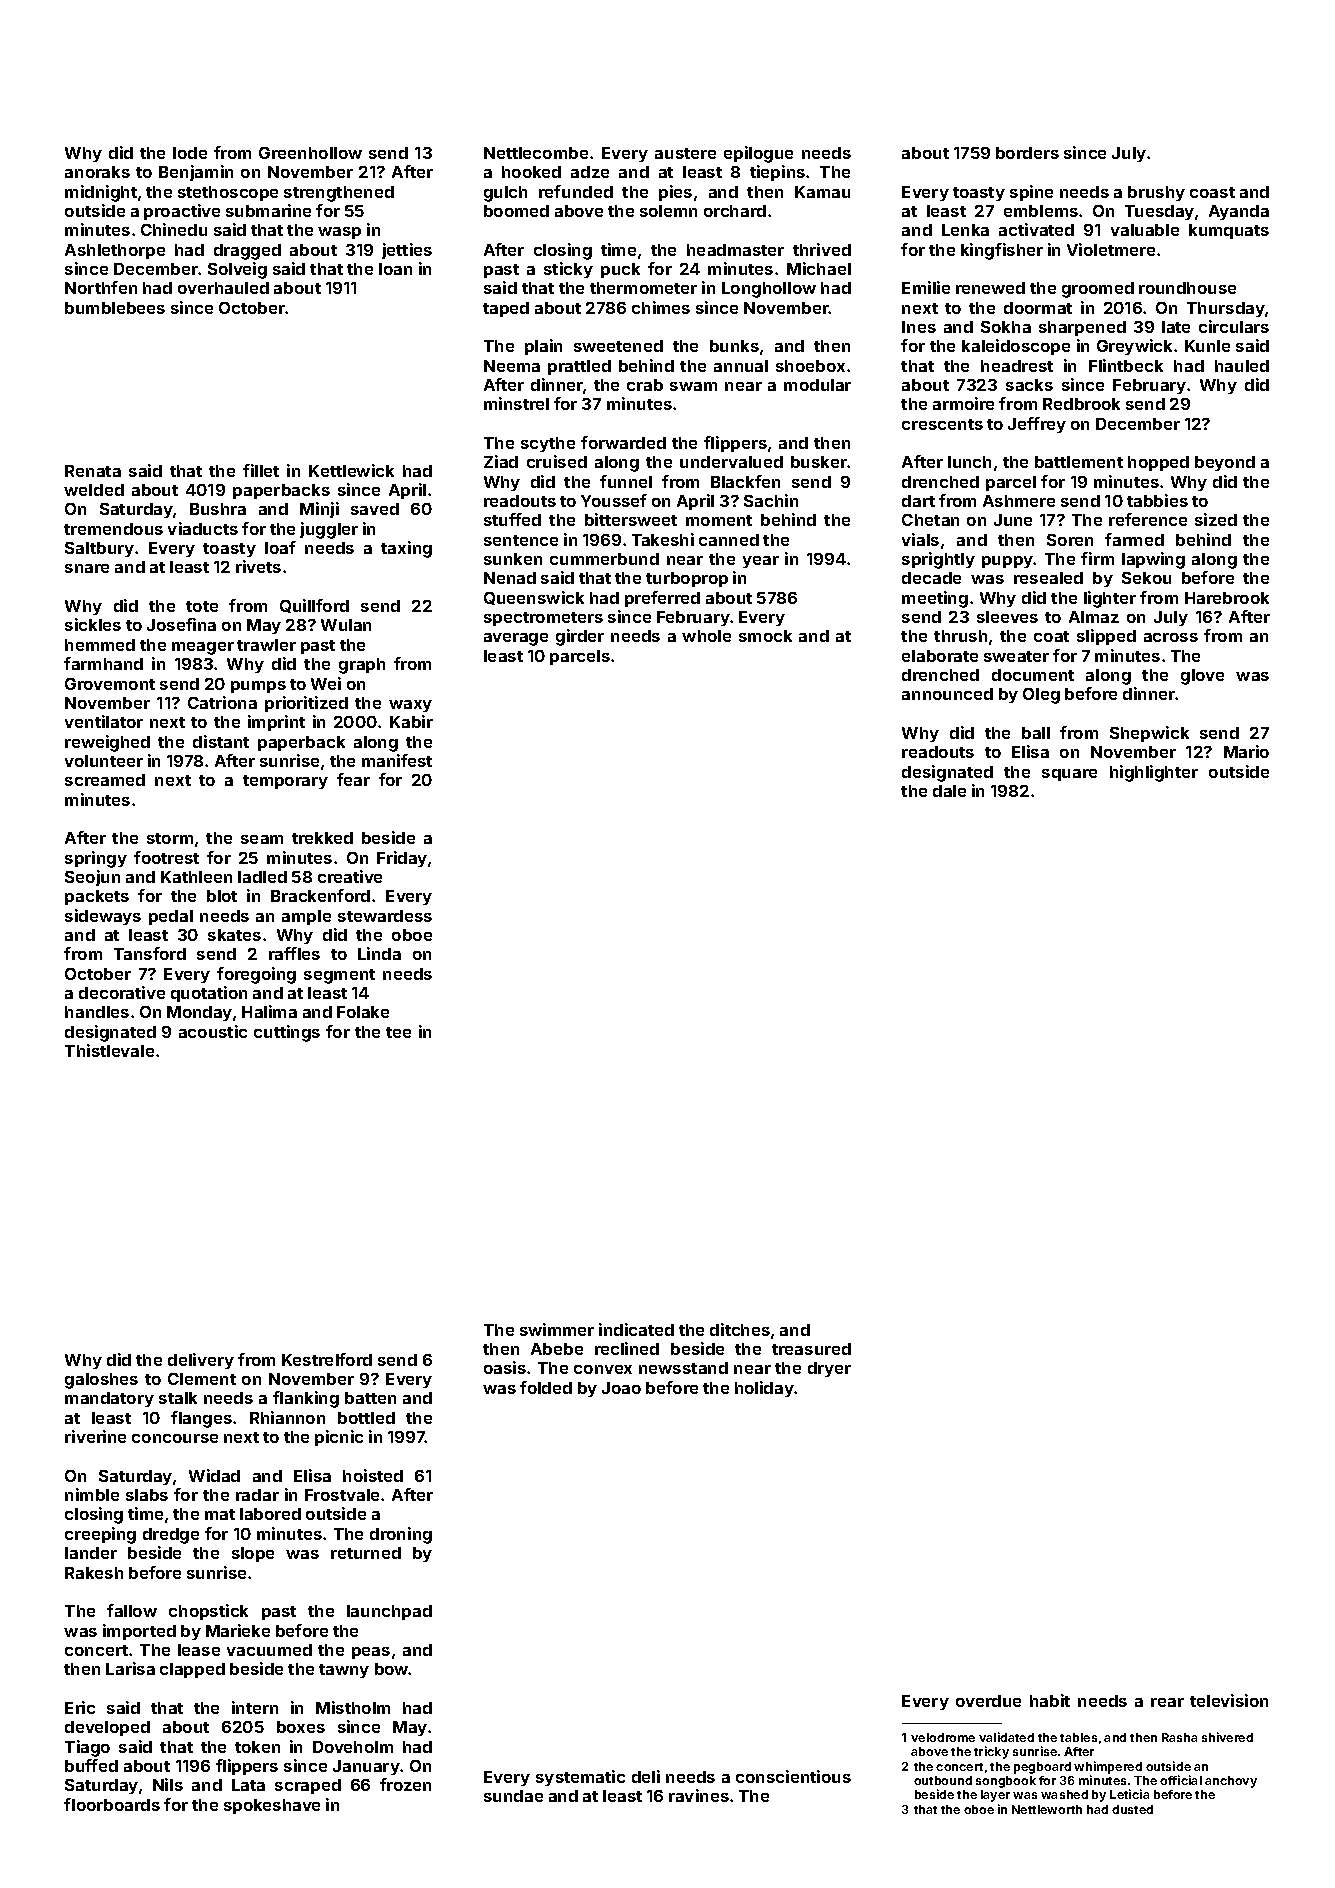  What do you see at coordinates (411, 721) in the screenshot?
I see `Kabir` at bounding box center [411, 721].
